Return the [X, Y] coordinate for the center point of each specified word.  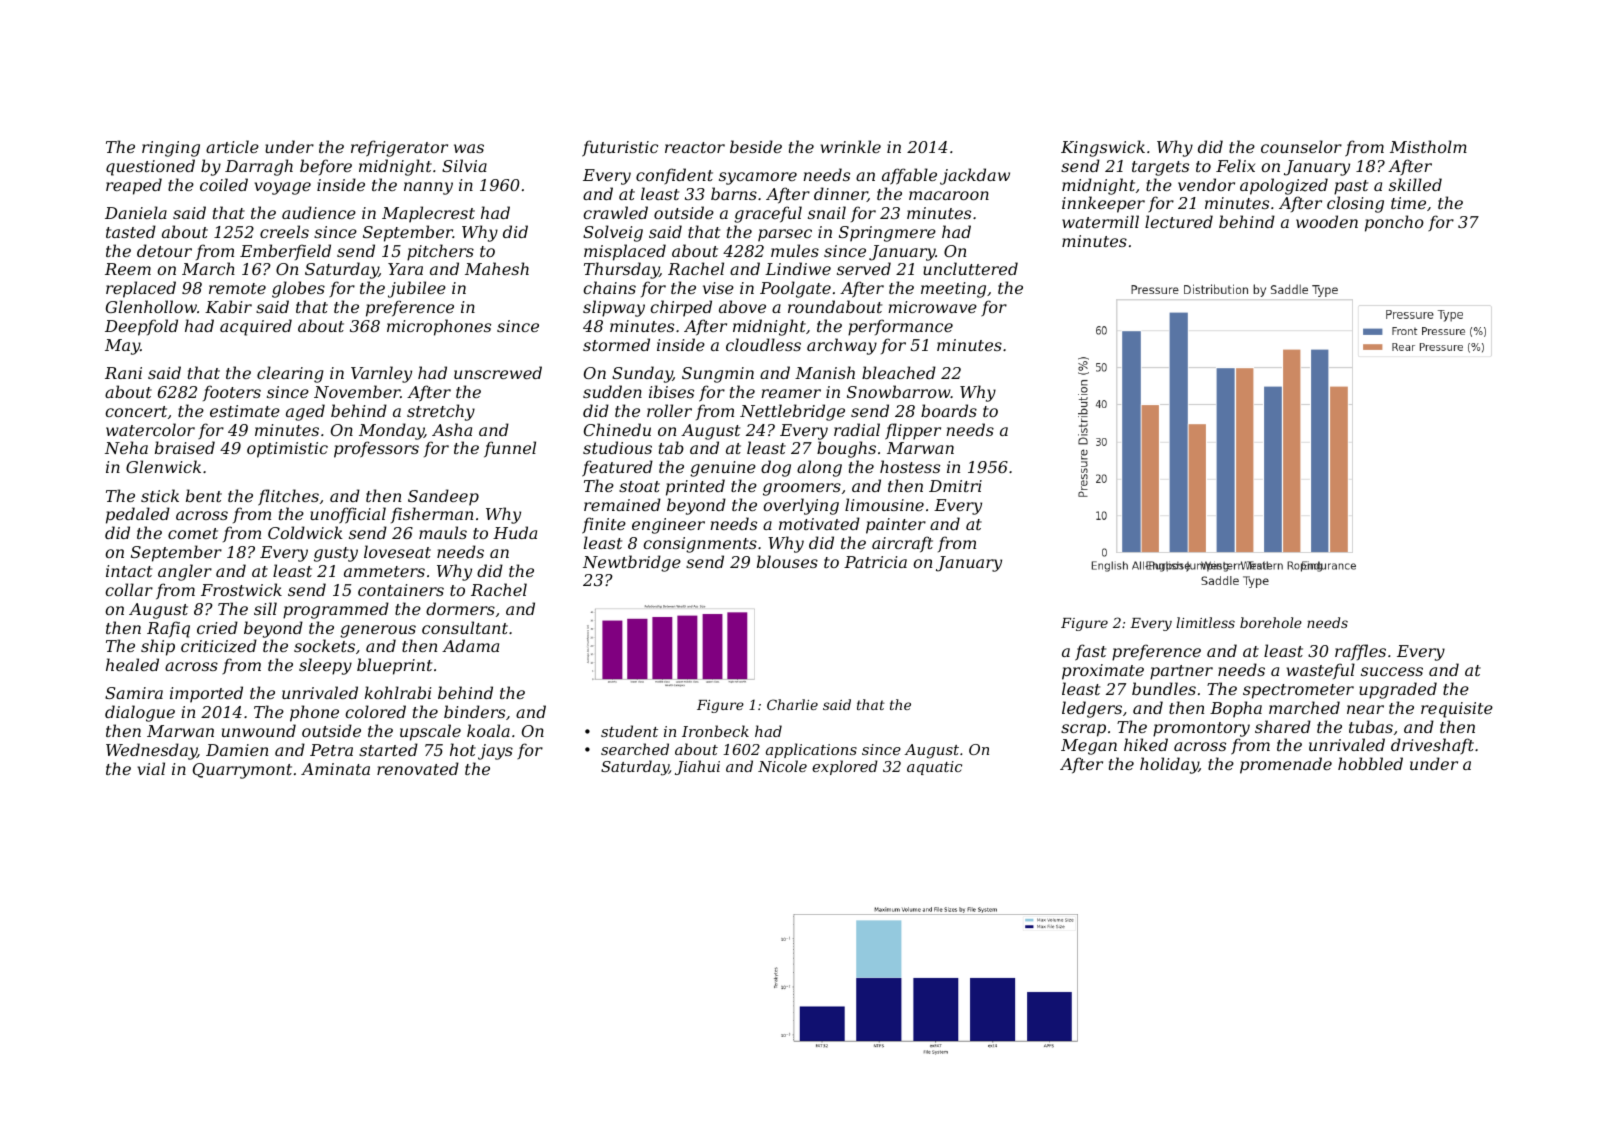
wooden [1327, 221]
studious [617, 447]
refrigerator [399, 148]
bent [204, 495]
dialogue [140, 713]
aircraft [902, 544]
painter [896, 526]
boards [949, 410]
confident [674, 176]
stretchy [441, 412]
